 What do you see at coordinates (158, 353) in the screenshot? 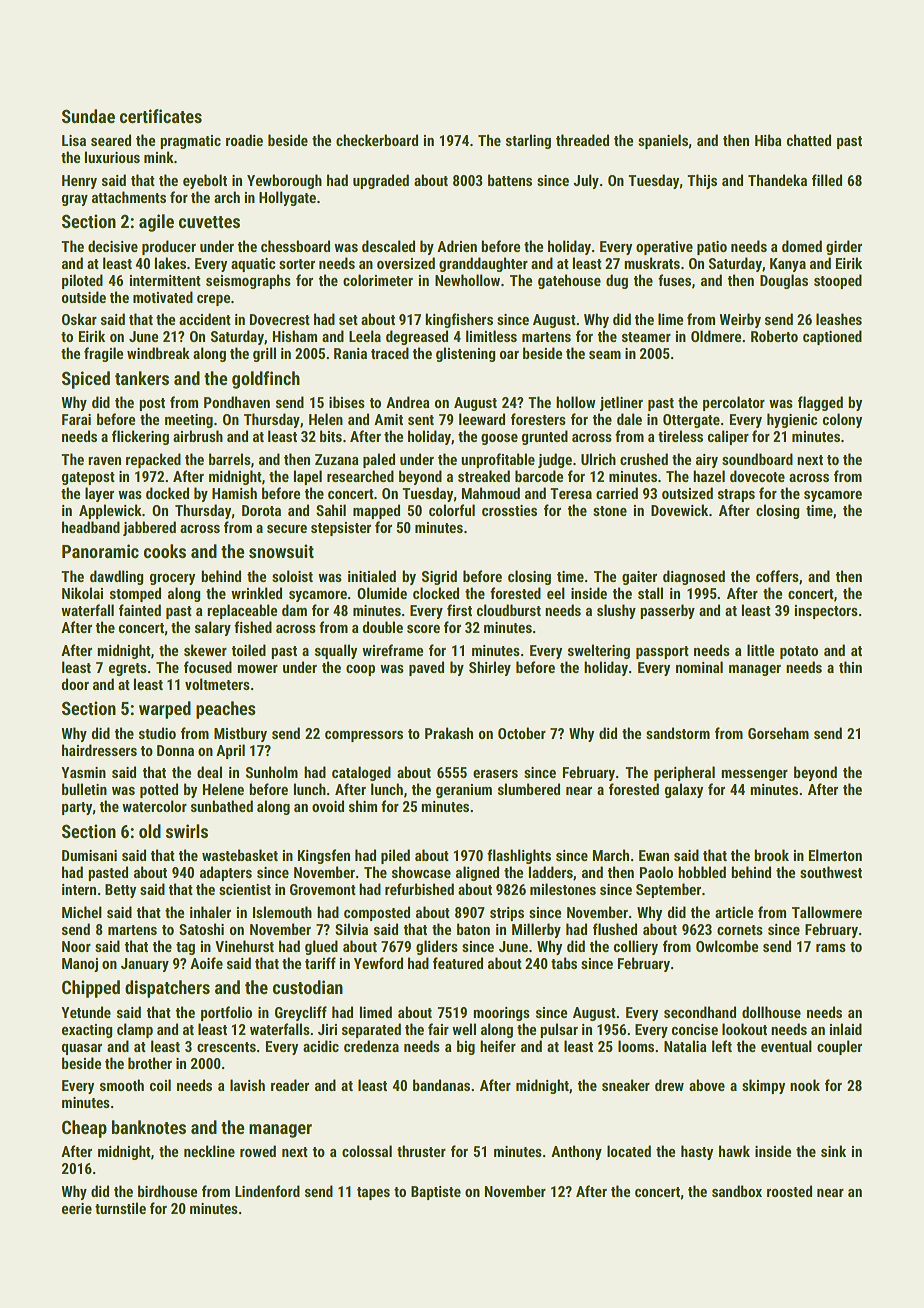
I see `windbreak` at bounding box center [158, 353].
